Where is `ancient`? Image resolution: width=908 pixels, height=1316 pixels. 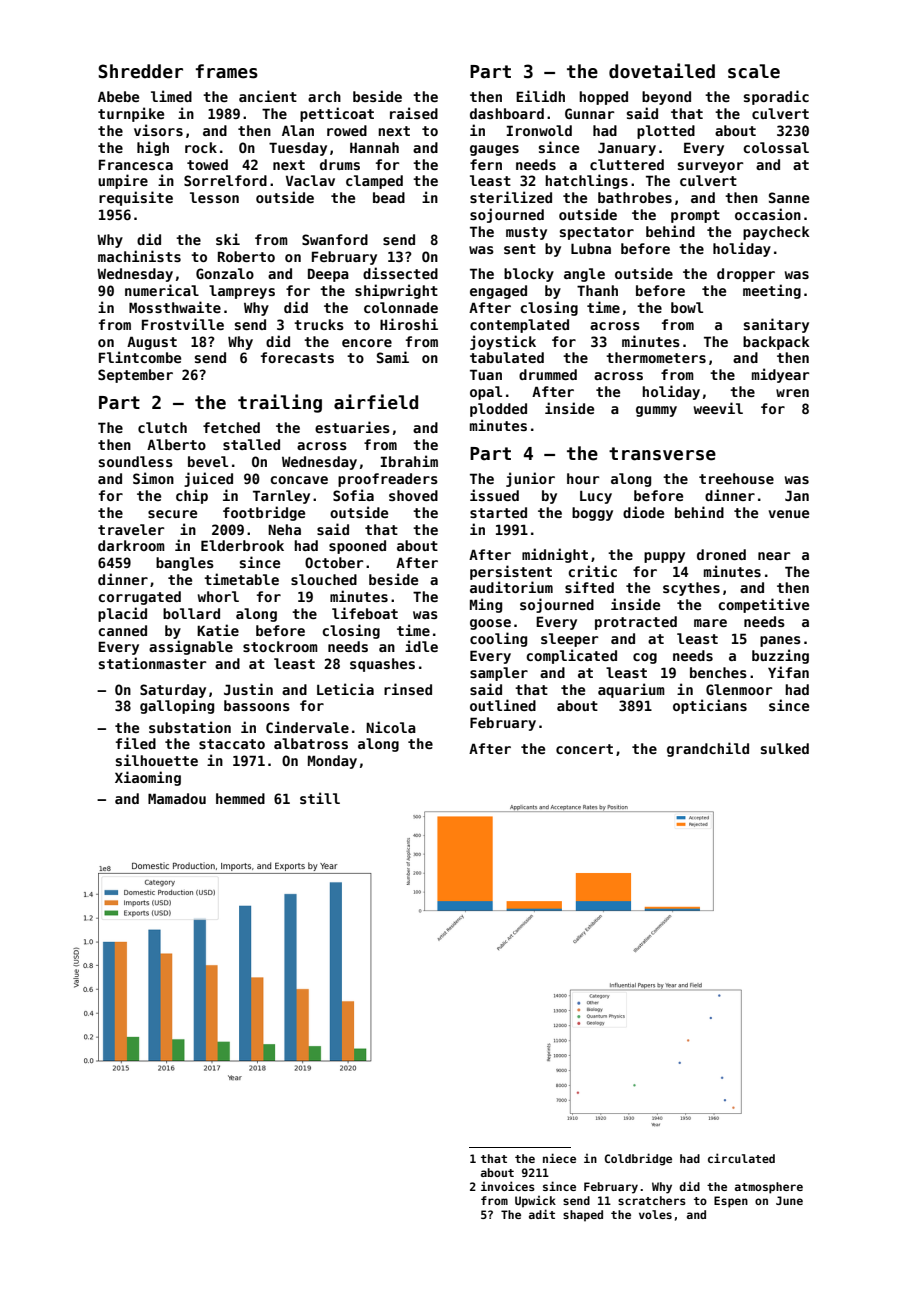 ancient is located at coordinates (268, 96).
